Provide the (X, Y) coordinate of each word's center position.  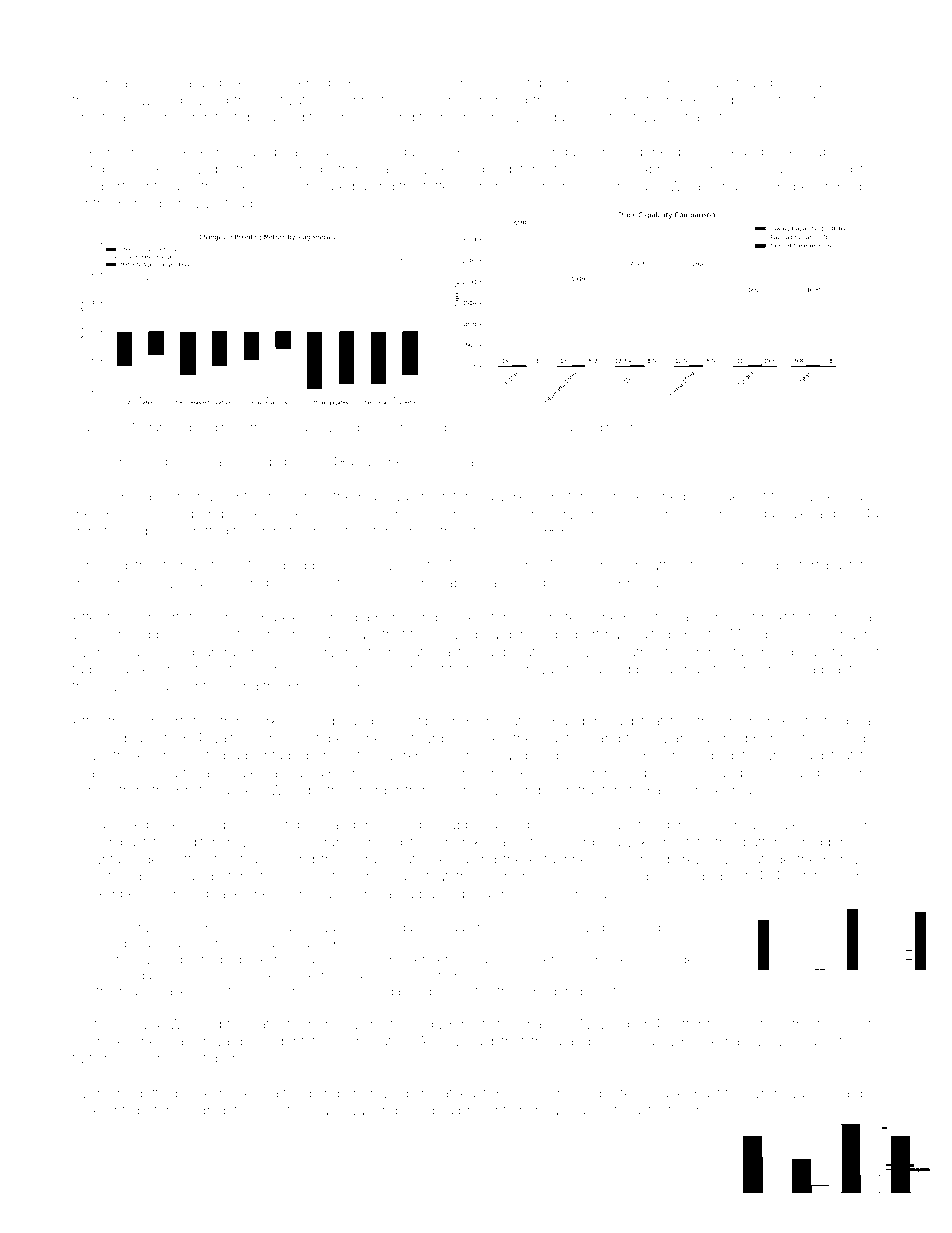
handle (501, 186)
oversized (747, 565)
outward (364, 670)
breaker (199, 1093)
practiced (850, 670)
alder (554, 991)
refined (523, 582)
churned (740, 186)
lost (756, 496)
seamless (148, 652)
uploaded (674, 960)
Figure (90, 428)
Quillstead (221, 203)
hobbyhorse (456, 429)
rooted (205, 755)
